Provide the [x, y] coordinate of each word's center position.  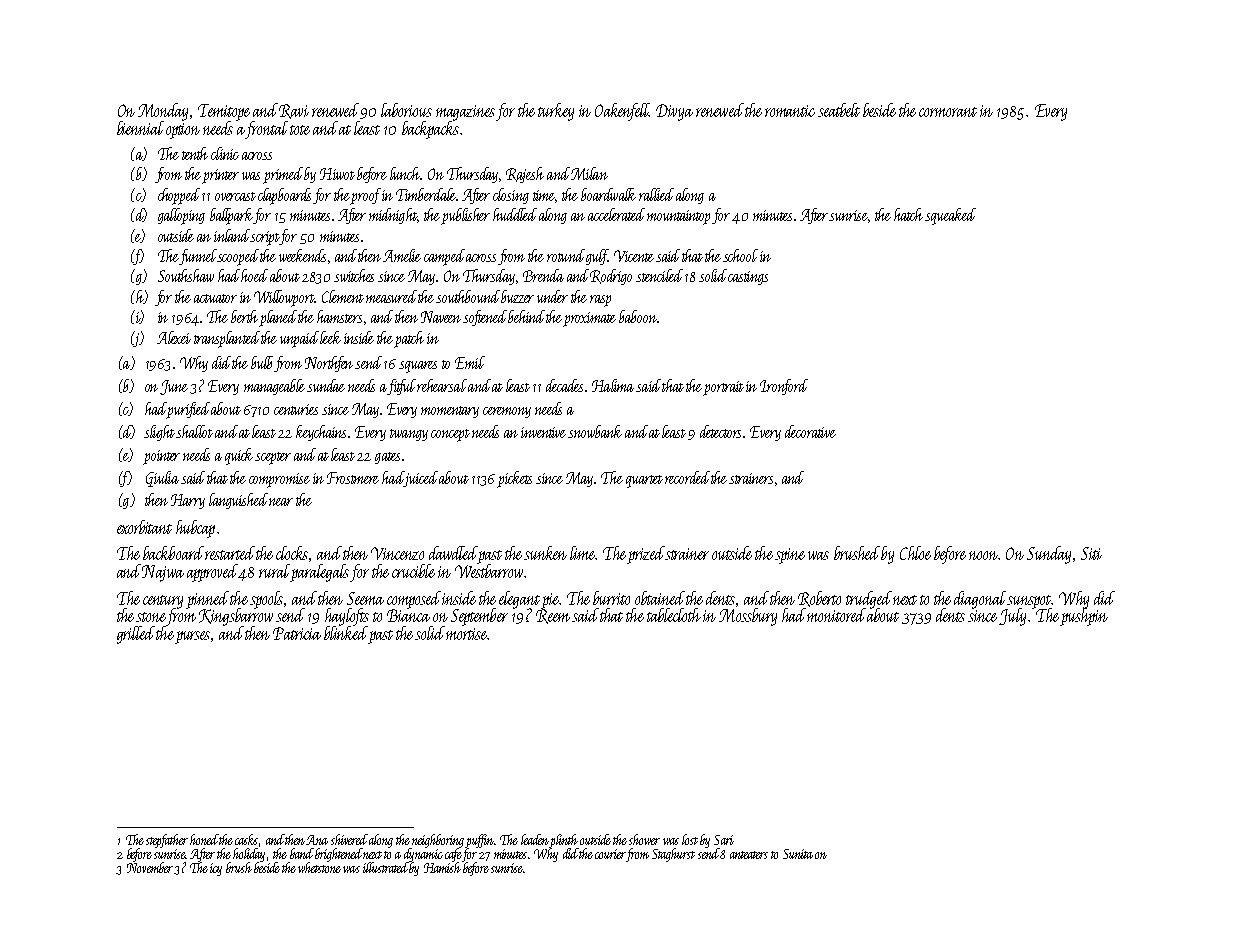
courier [610, 854]
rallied [656, 194]
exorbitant [144, 527]
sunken [545, 553]
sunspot [1029, 602]
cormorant [948, 112]
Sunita [798, 854]
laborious [406, 110]
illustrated [386, 867]
